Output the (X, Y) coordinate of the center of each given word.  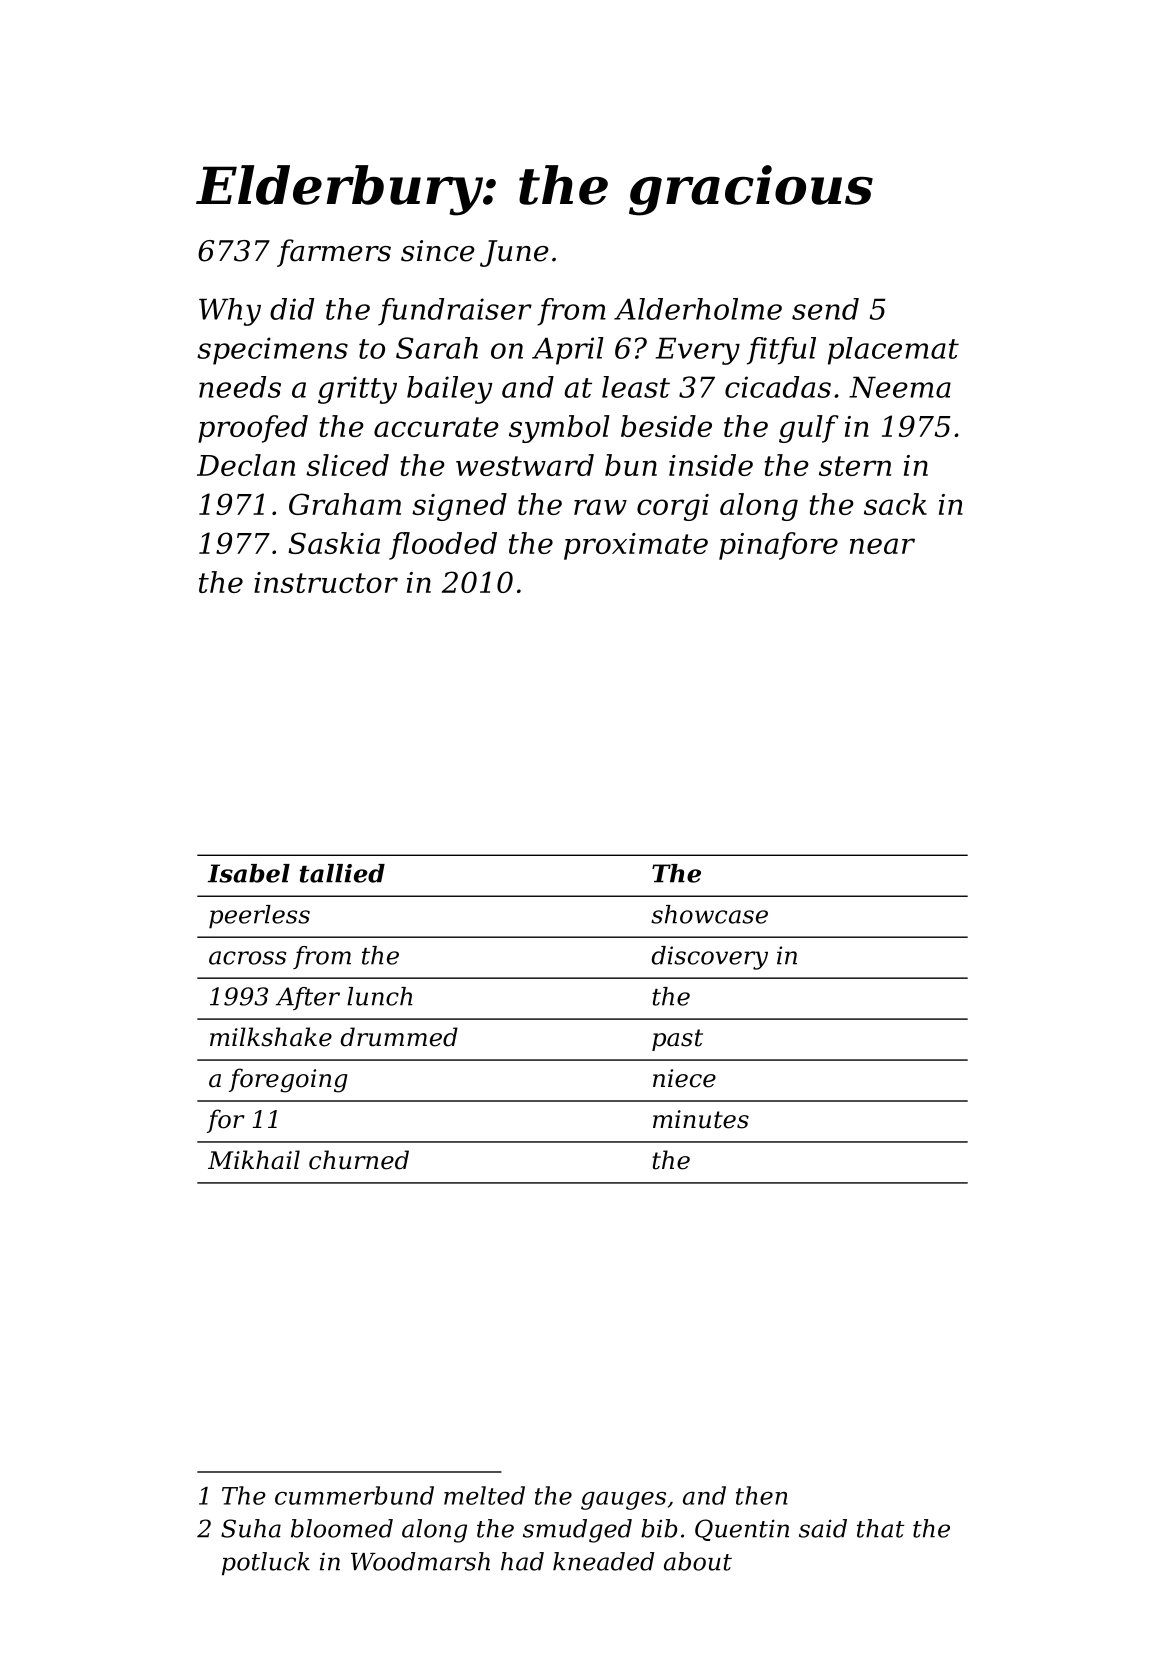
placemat (893, 351)
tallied (342, 873)
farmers (334, 253)
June (514, 253)
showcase (709, 914)
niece (684, 1078)
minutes (701, 1119)
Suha (251, 1528)
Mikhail (254, 1160)
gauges (623, 1501)
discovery (710, 958)
